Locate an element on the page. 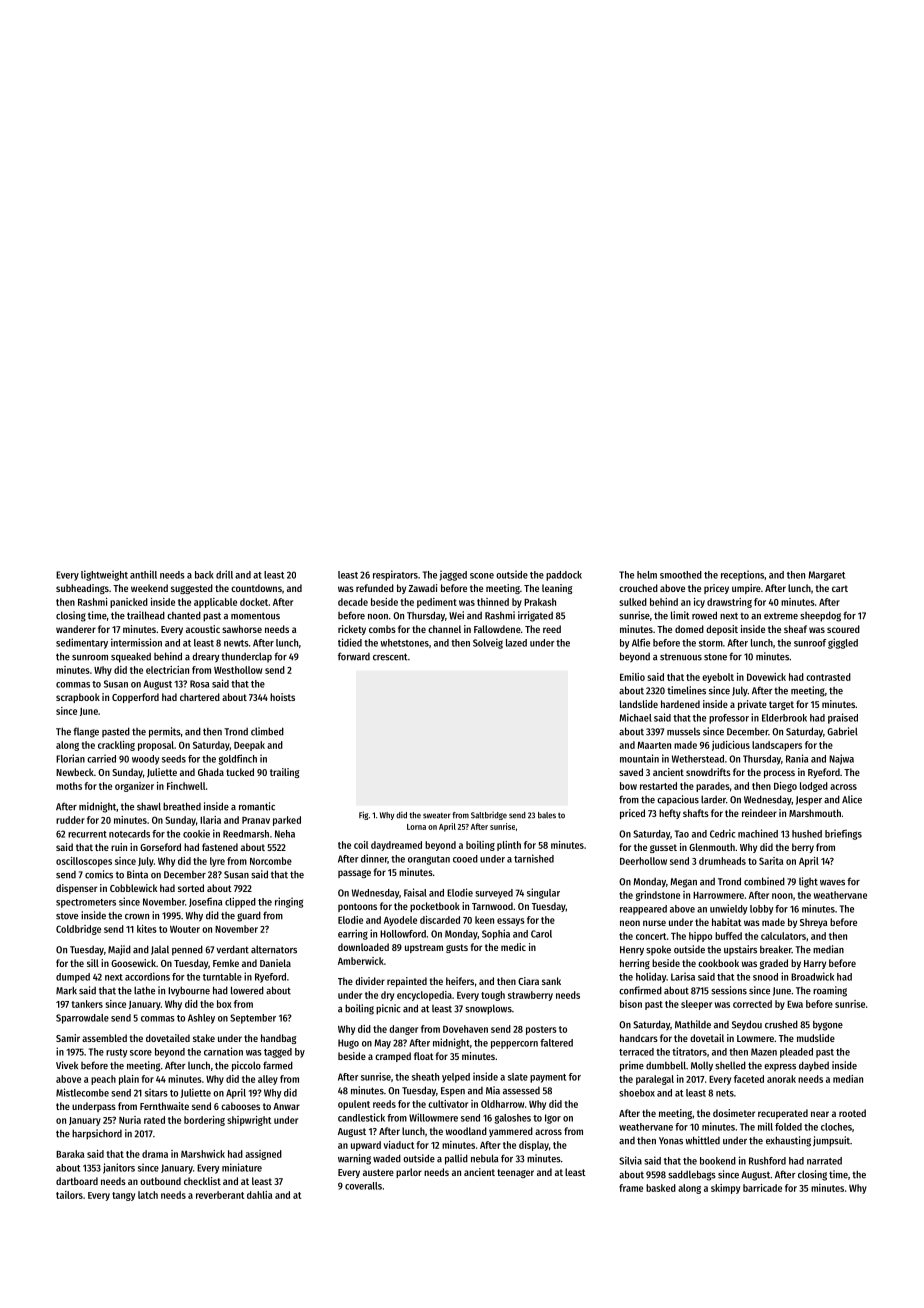  receptions is located at coordinates (742, 575).
